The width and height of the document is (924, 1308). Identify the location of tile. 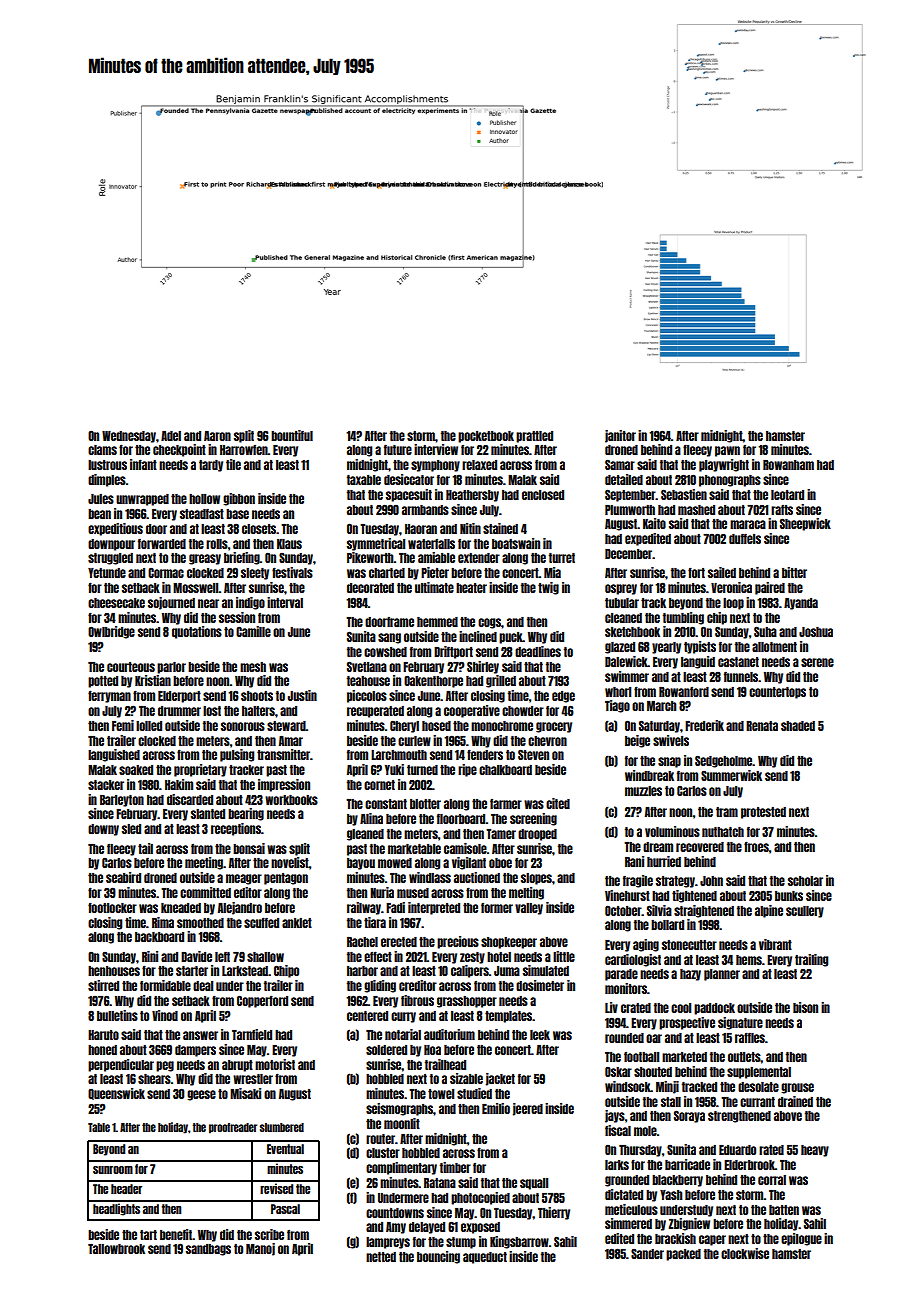
(233, 464).
